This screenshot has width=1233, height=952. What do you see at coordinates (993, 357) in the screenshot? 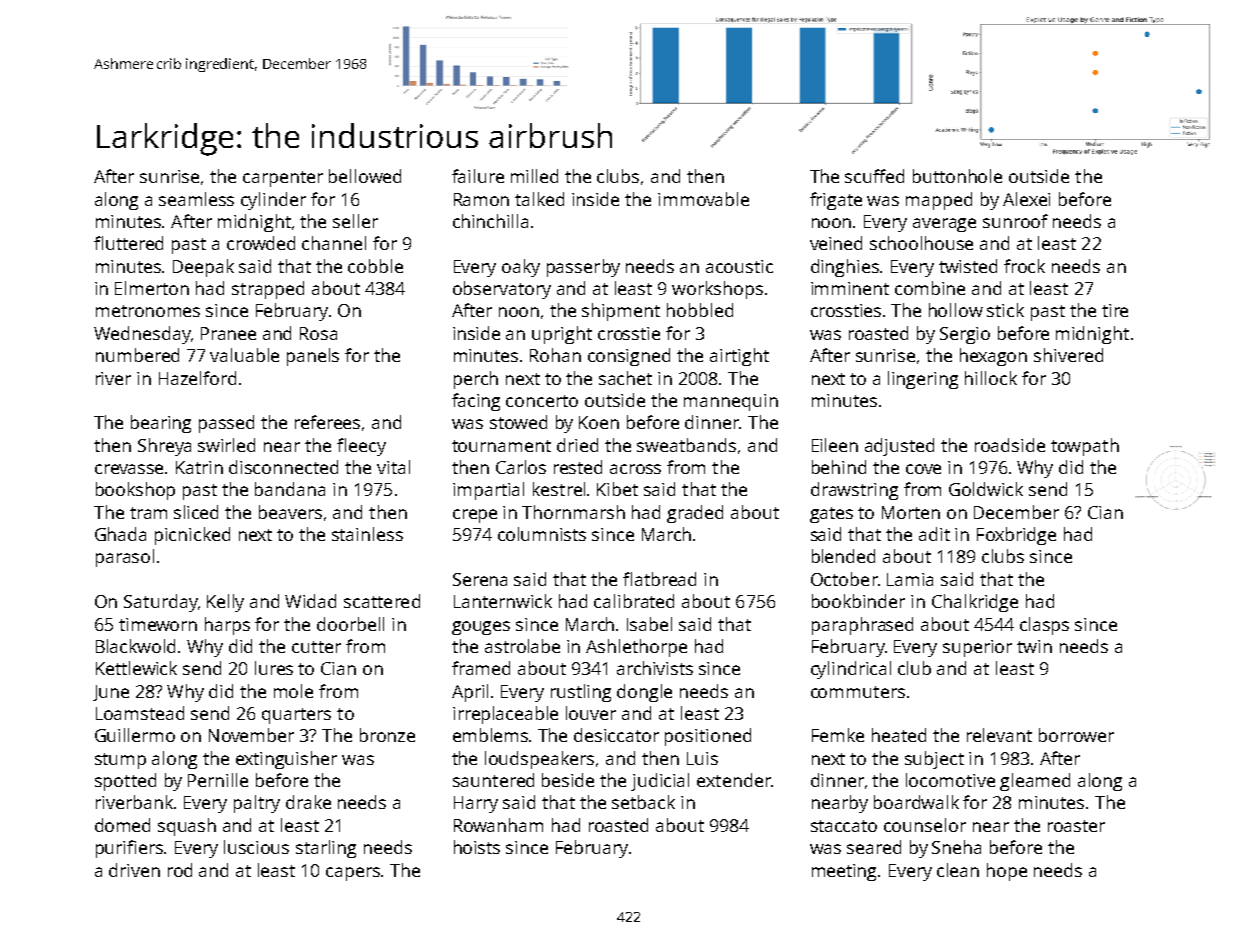
I see `hexagon` at bounding box center [993, 357].
